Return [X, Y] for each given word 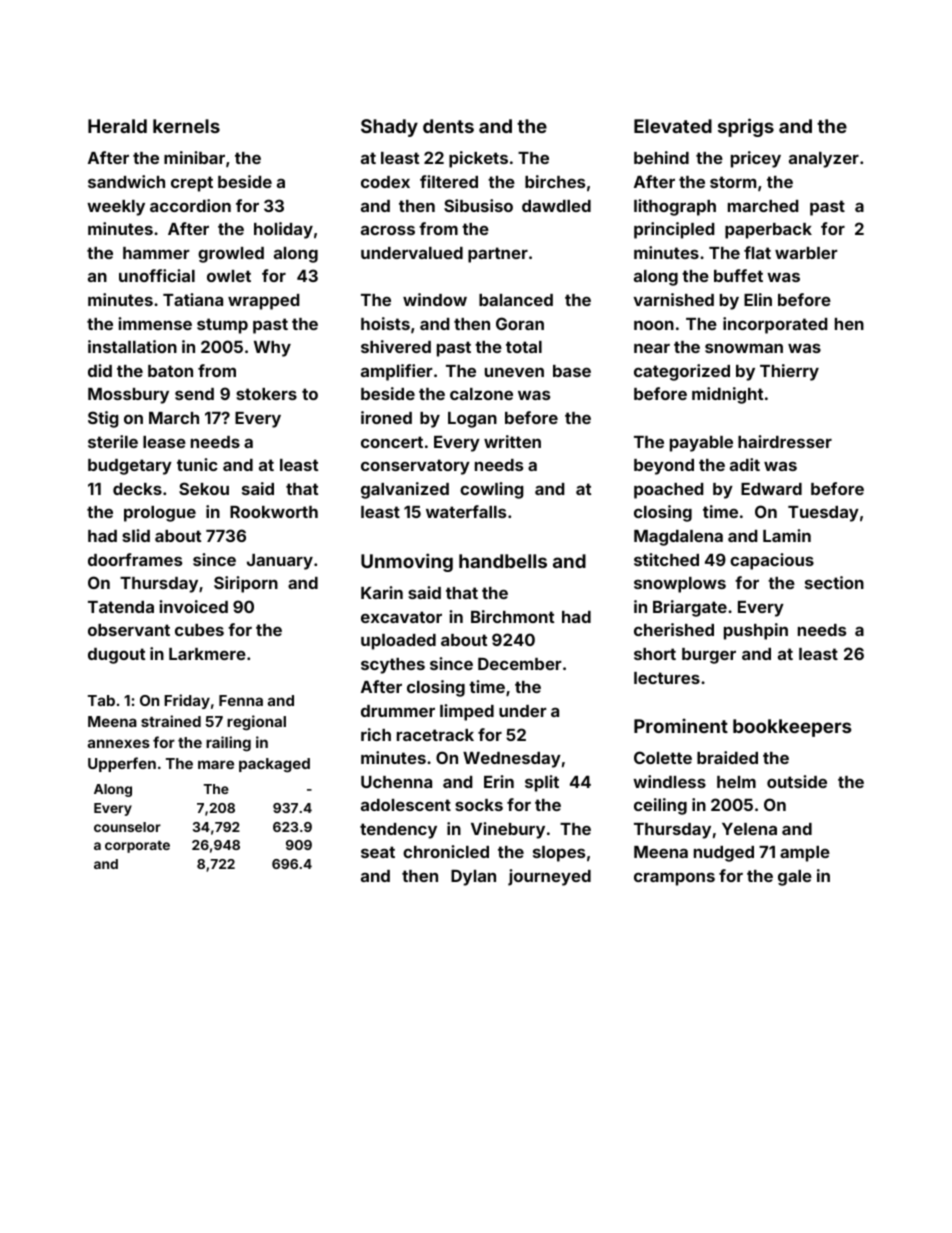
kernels [186, 126]
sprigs [746, 127]
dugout [116, 656]
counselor [127, 827]
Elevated [673, 126]
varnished [673, 299]
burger [709, 656]
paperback [768, 231]
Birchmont [512, 616]
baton [170, 371]
